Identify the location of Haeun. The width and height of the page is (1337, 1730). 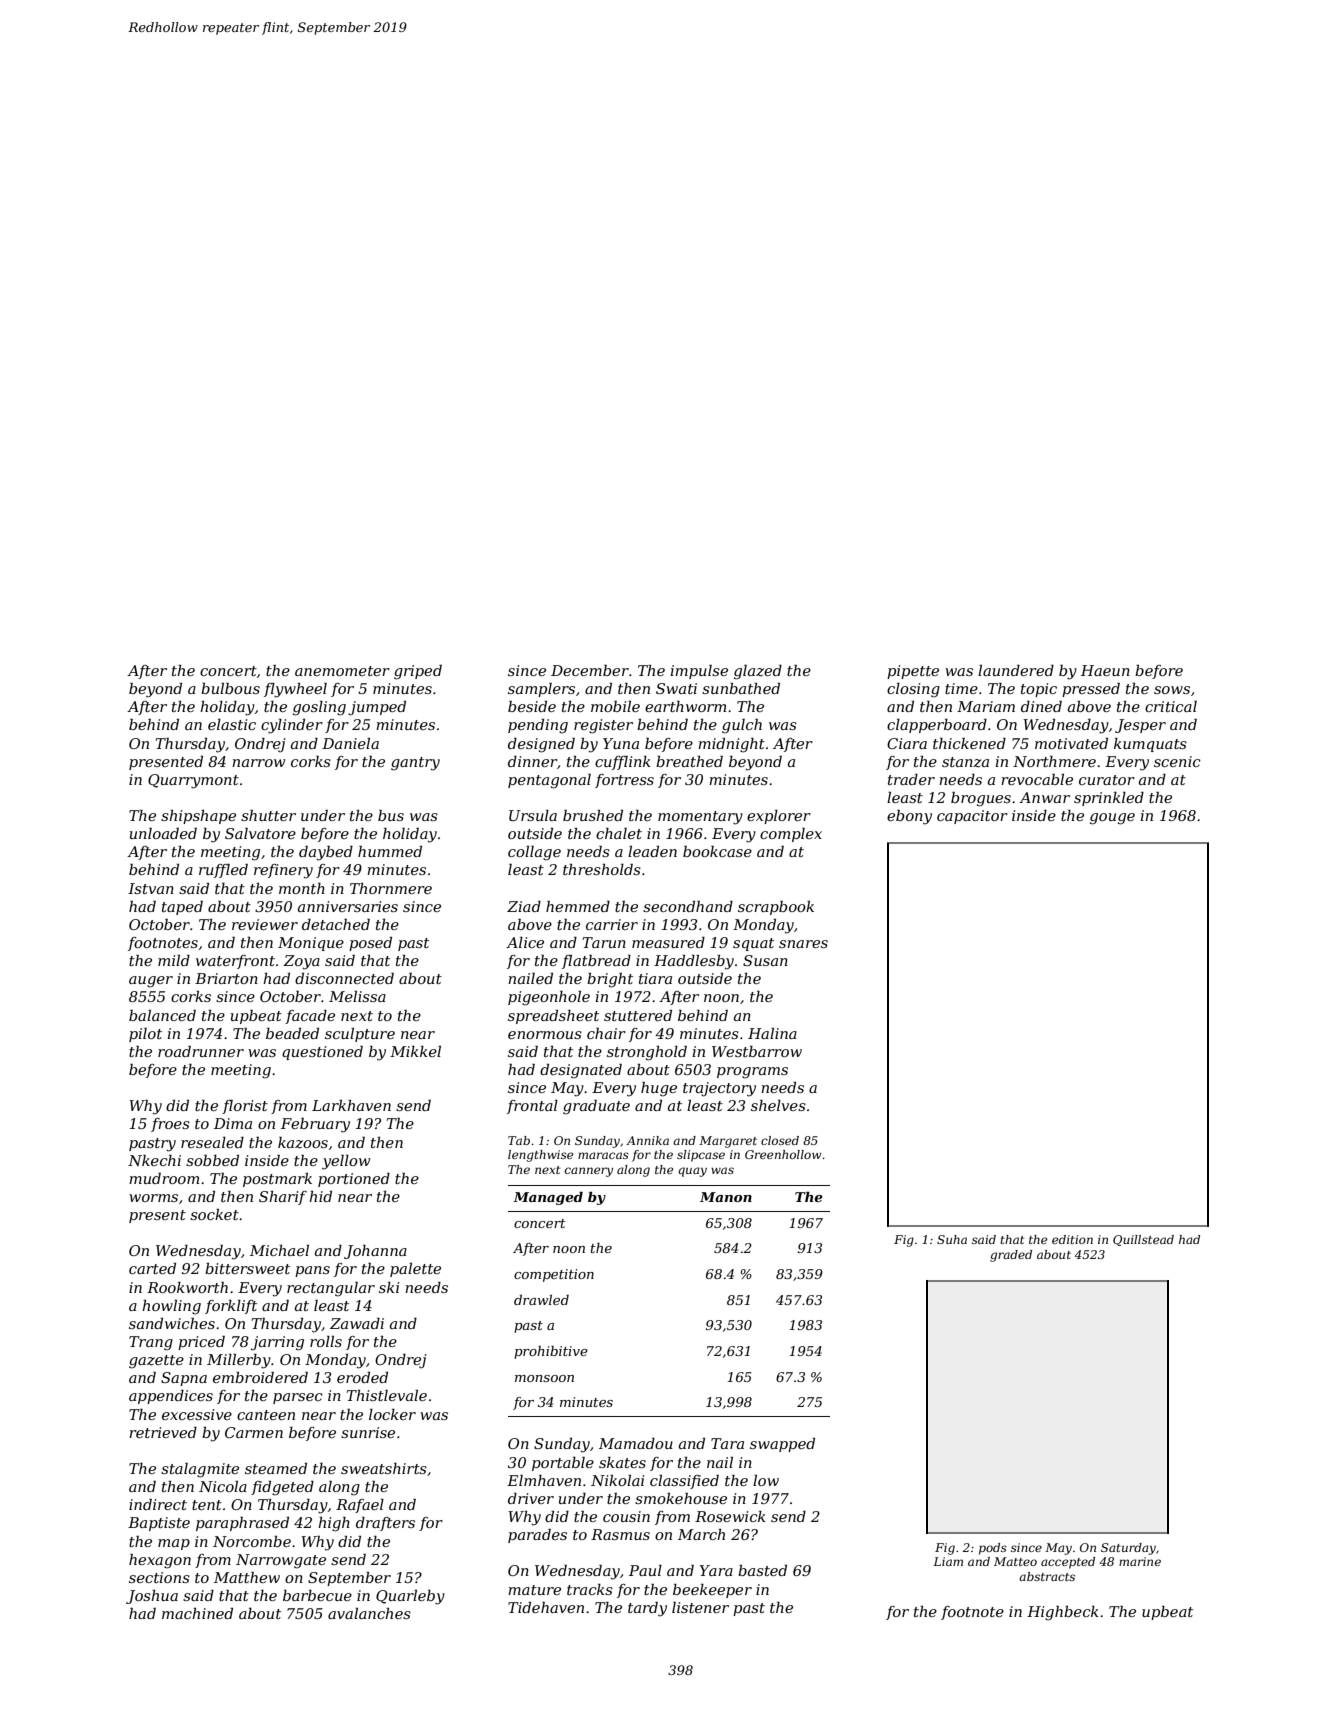
(1105, 670).
